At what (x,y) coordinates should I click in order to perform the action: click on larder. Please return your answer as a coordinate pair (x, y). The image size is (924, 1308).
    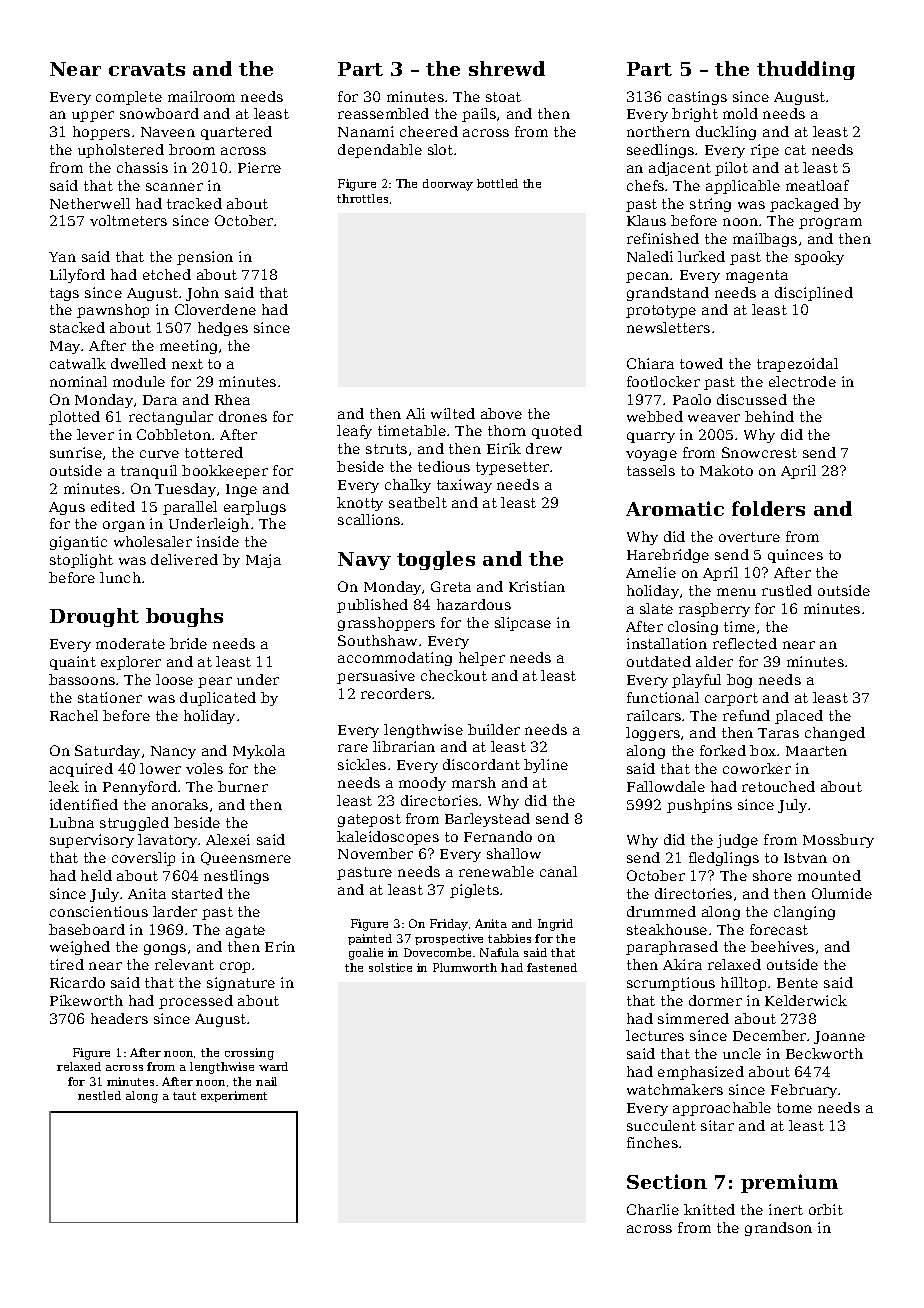
    Looking at the image, I should click on (175, 911).
